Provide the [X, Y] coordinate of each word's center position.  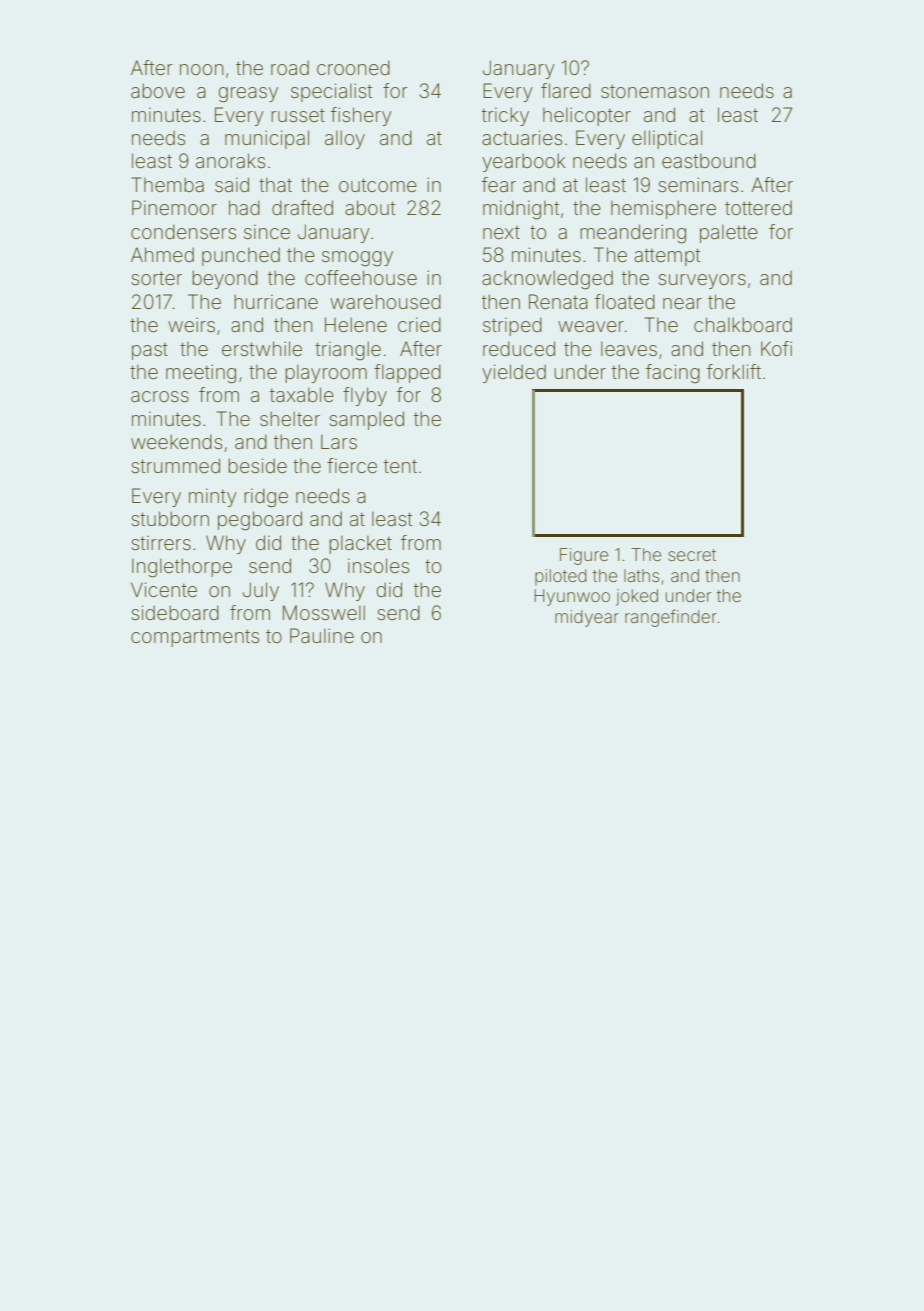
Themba [167, 184]
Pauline [322, 635]
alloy [345, 139]
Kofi [776, 348]
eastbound [709, 160]
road [290, 67]
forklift [734, 371]
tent [400, 466]
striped [512, 326]
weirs [191, 324]
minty [213, 497]
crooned [353, 67]
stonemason [655, 91]
